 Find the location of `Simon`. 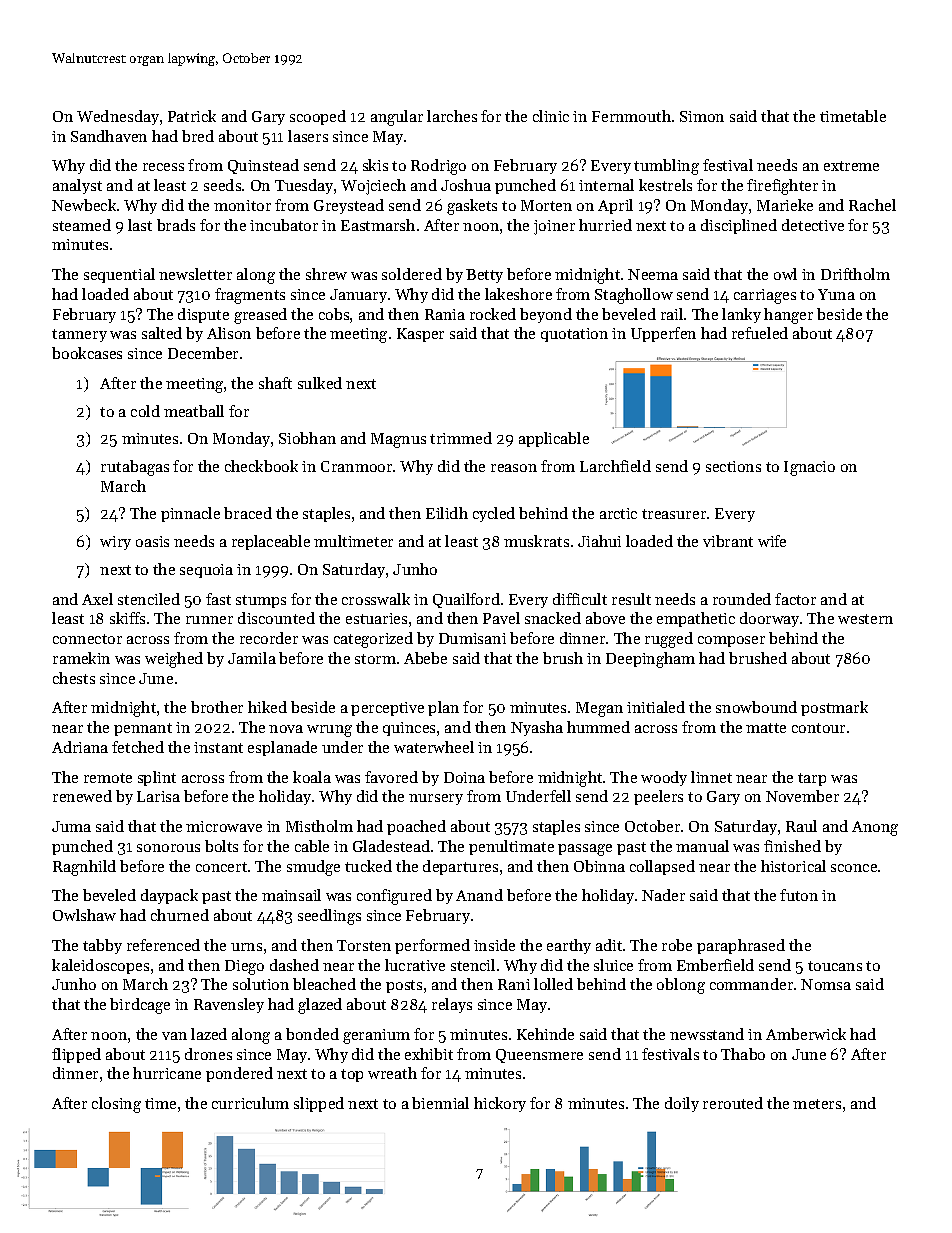

Simon is located at coordinates (702, 116).
